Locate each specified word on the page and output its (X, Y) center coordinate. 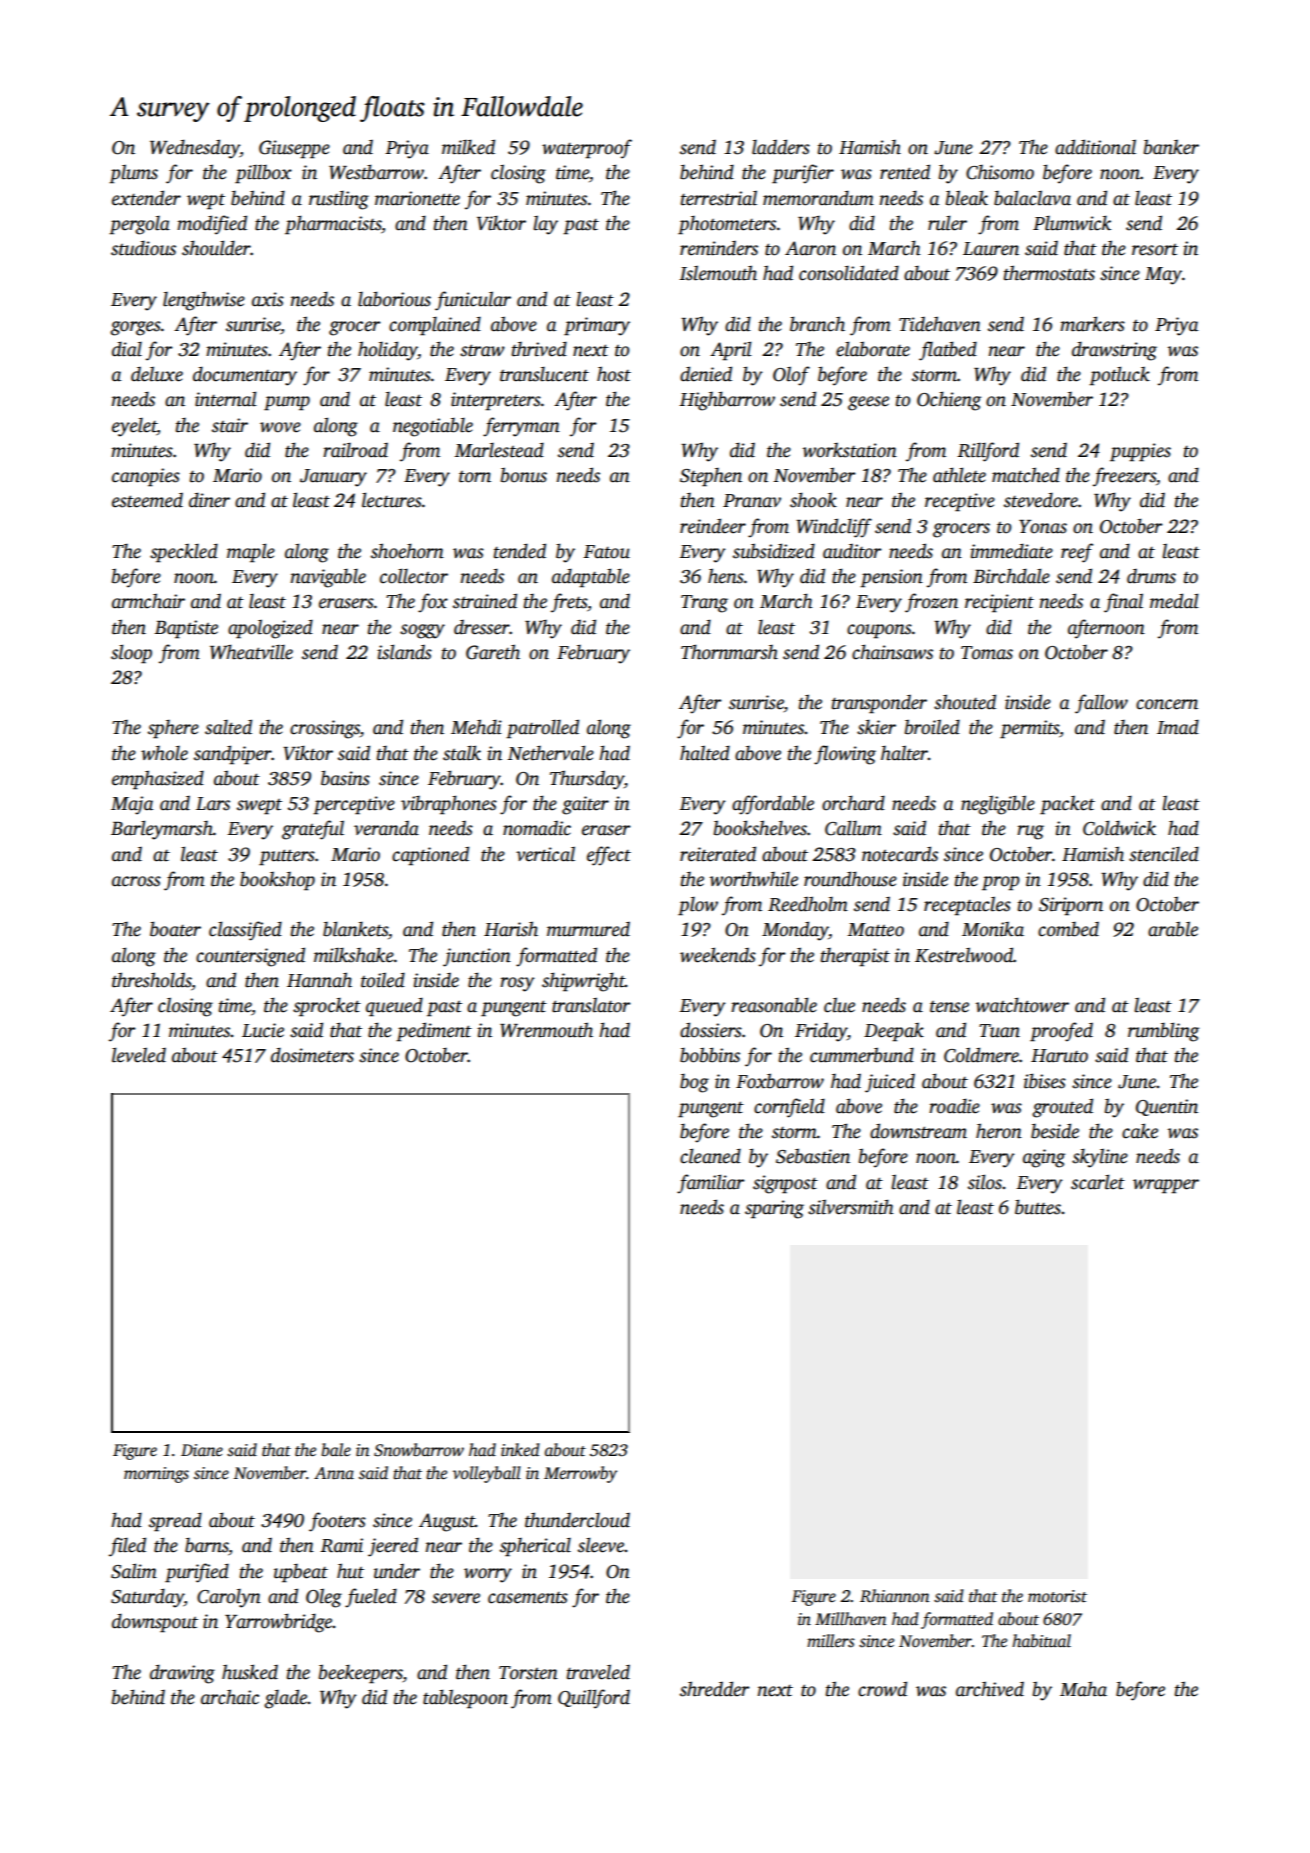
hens (726, 576)
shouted (965, 702)
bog (694, 1083)
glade (286, 1699)
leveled (139, 1055)
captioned (430, 856)
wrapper (1166, 1186)
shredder (715, 1689)
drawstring (1114, 351)
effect (609, 856)
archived (990, 1689)
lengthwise (204, 301)
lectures (392, 500)
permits (1029, 729)
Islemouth (718, 273)
